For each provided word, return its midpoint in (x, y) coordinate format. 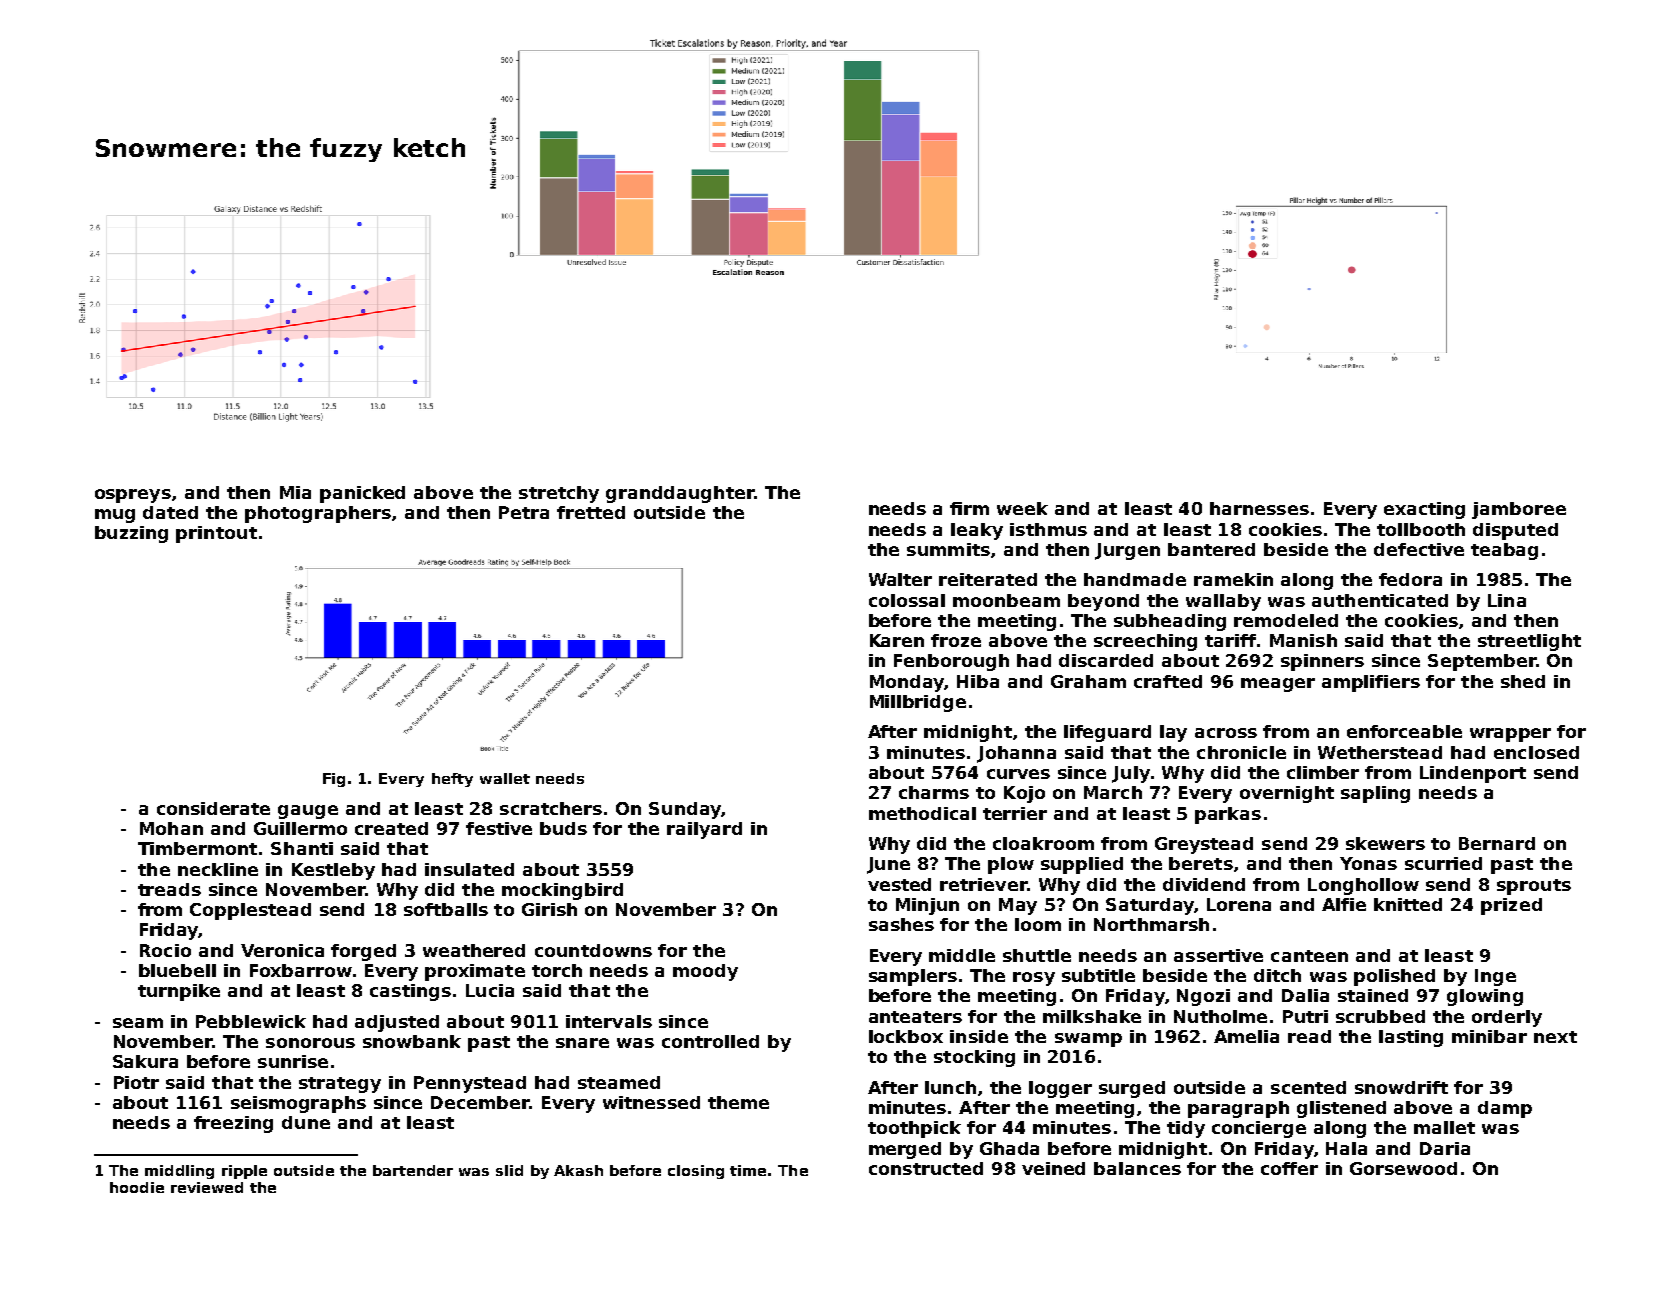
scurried (1443, 863)
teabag (1504, 551)
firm (969, 508)
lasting (1411, 1038)
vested (899, 884)
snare (582, 1043)
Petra (524, 512)
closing (696, 1172)
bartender (413, 1170)
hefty (452, 780)
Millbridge (918, 703)
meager (1278, 685)
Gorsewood (1403, 1168)
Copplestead (250, 911)
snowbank (412, 1041)
